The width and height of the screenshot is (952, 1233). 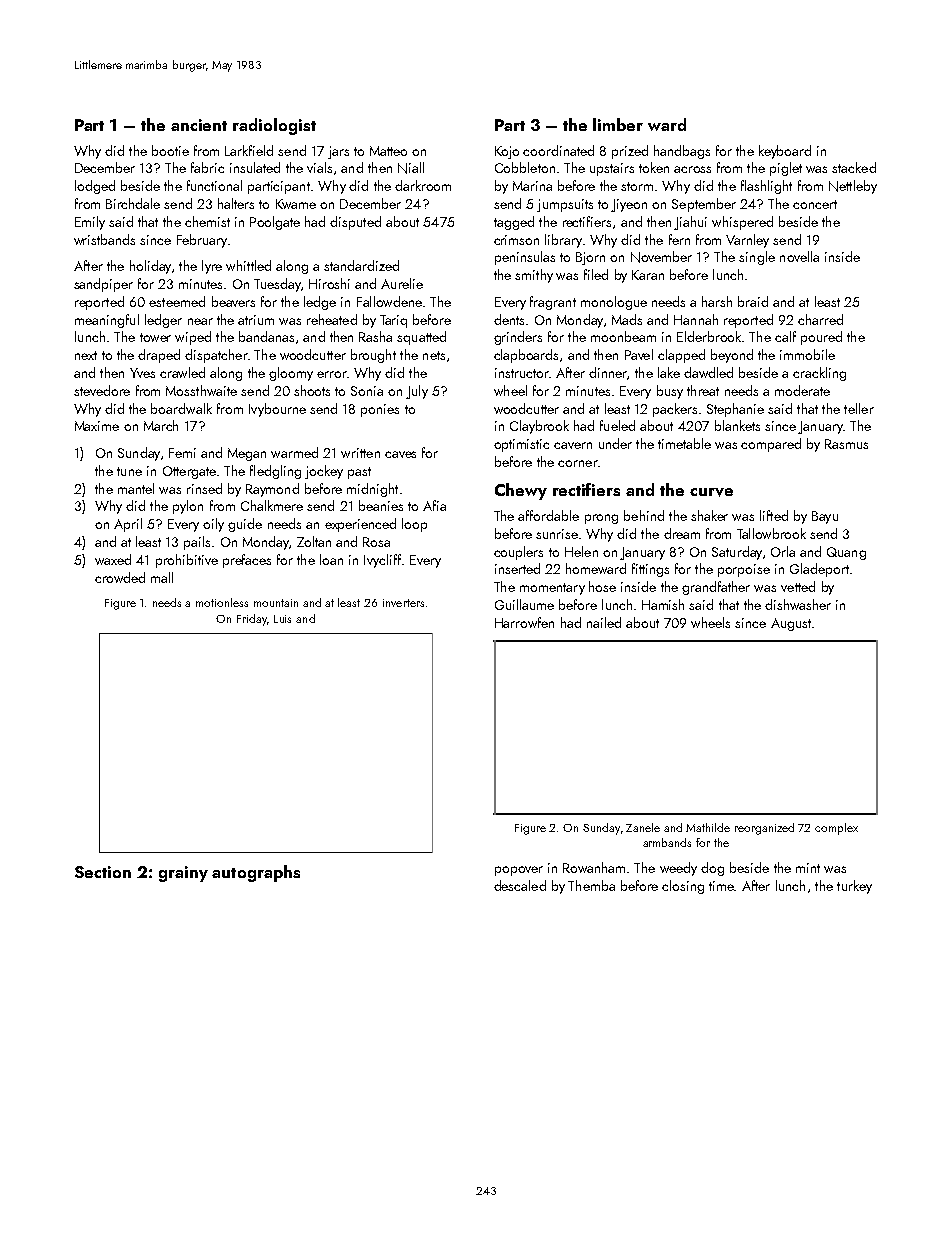 I want to click on crackling, so click(x=819, y=374).
